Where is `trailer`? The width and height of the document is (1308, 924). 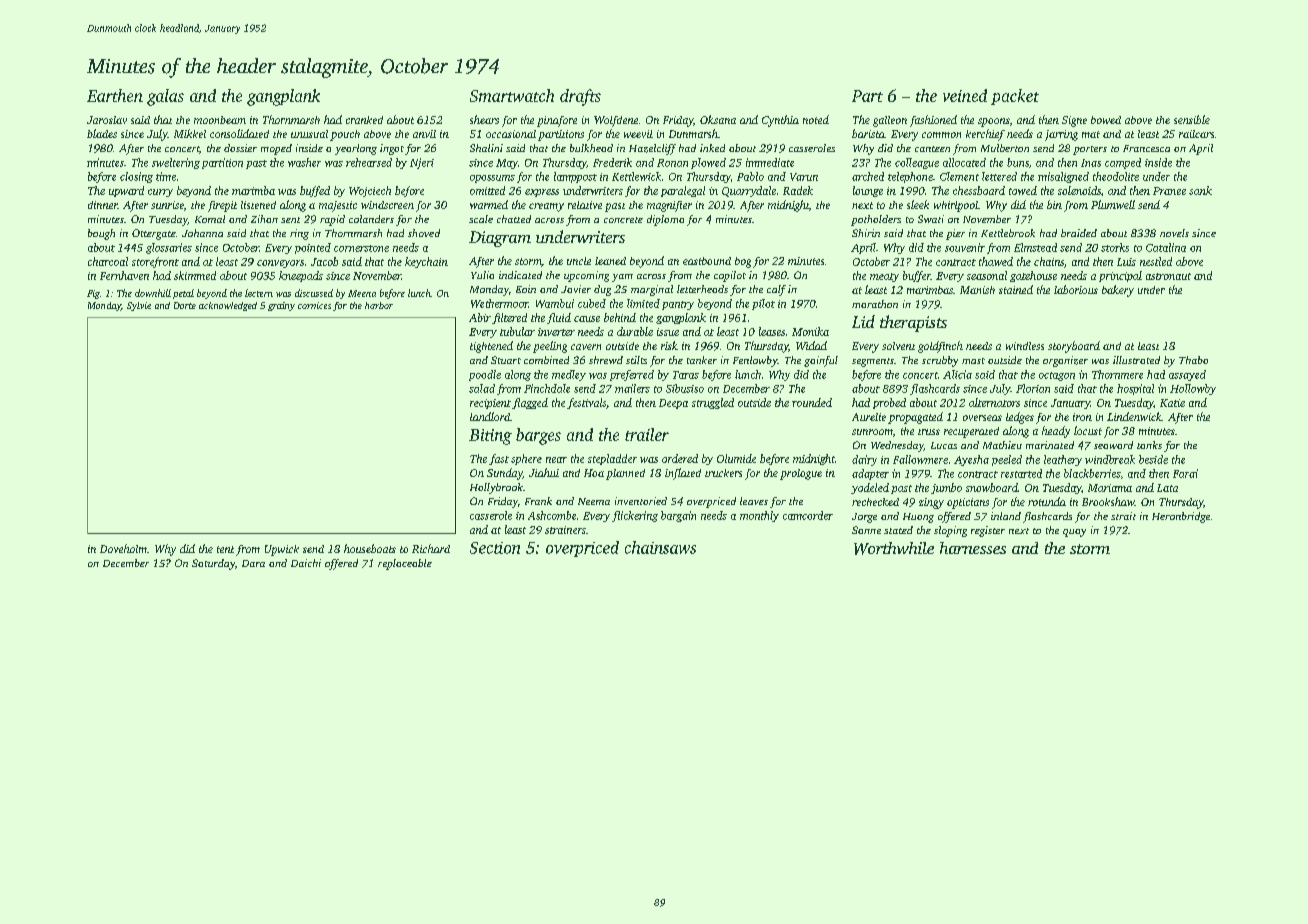 trailer is located at coordinates (647, 434).
